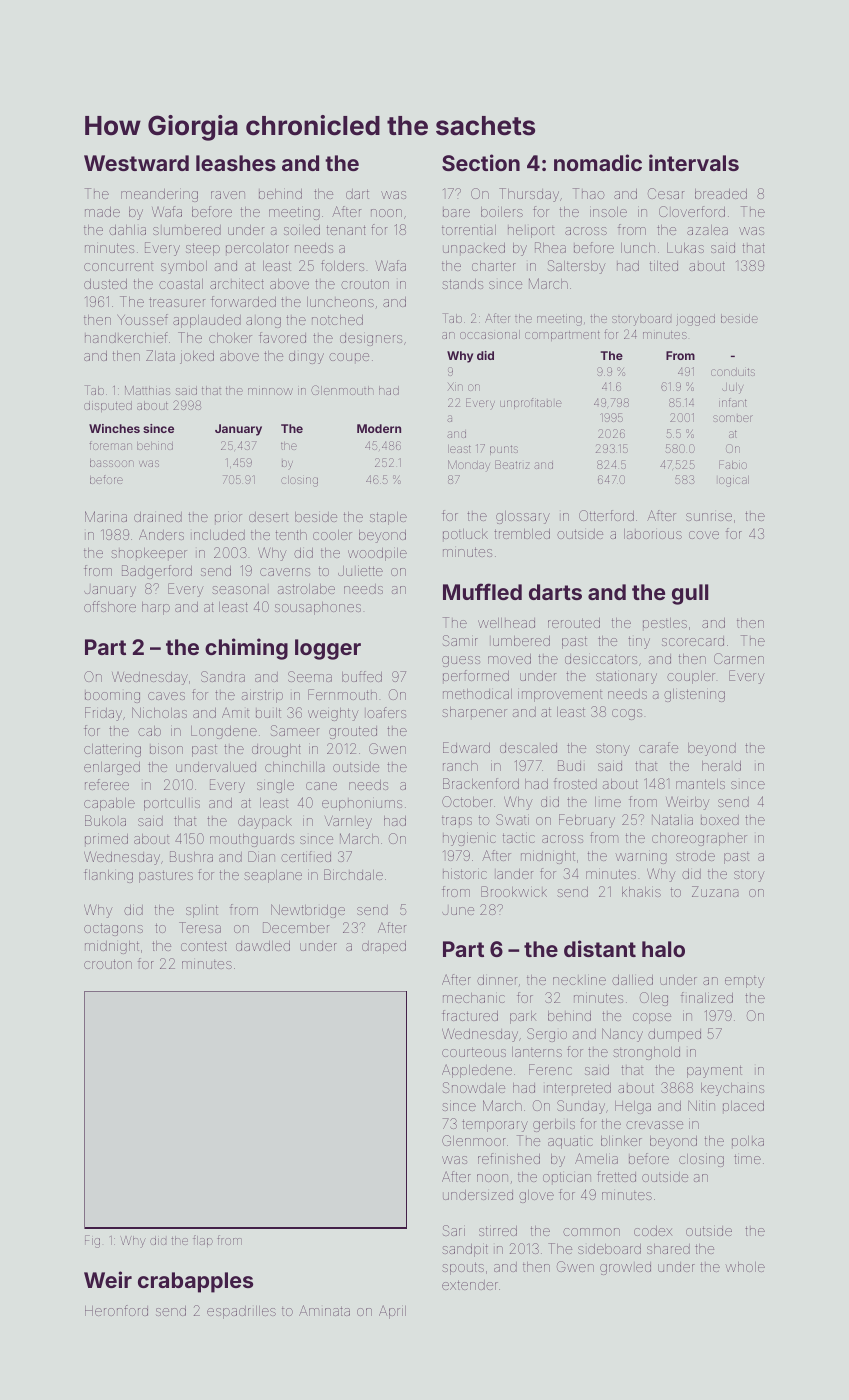 This page has height=1400, width=849. I want to click on Westward, so click(136, 163).
